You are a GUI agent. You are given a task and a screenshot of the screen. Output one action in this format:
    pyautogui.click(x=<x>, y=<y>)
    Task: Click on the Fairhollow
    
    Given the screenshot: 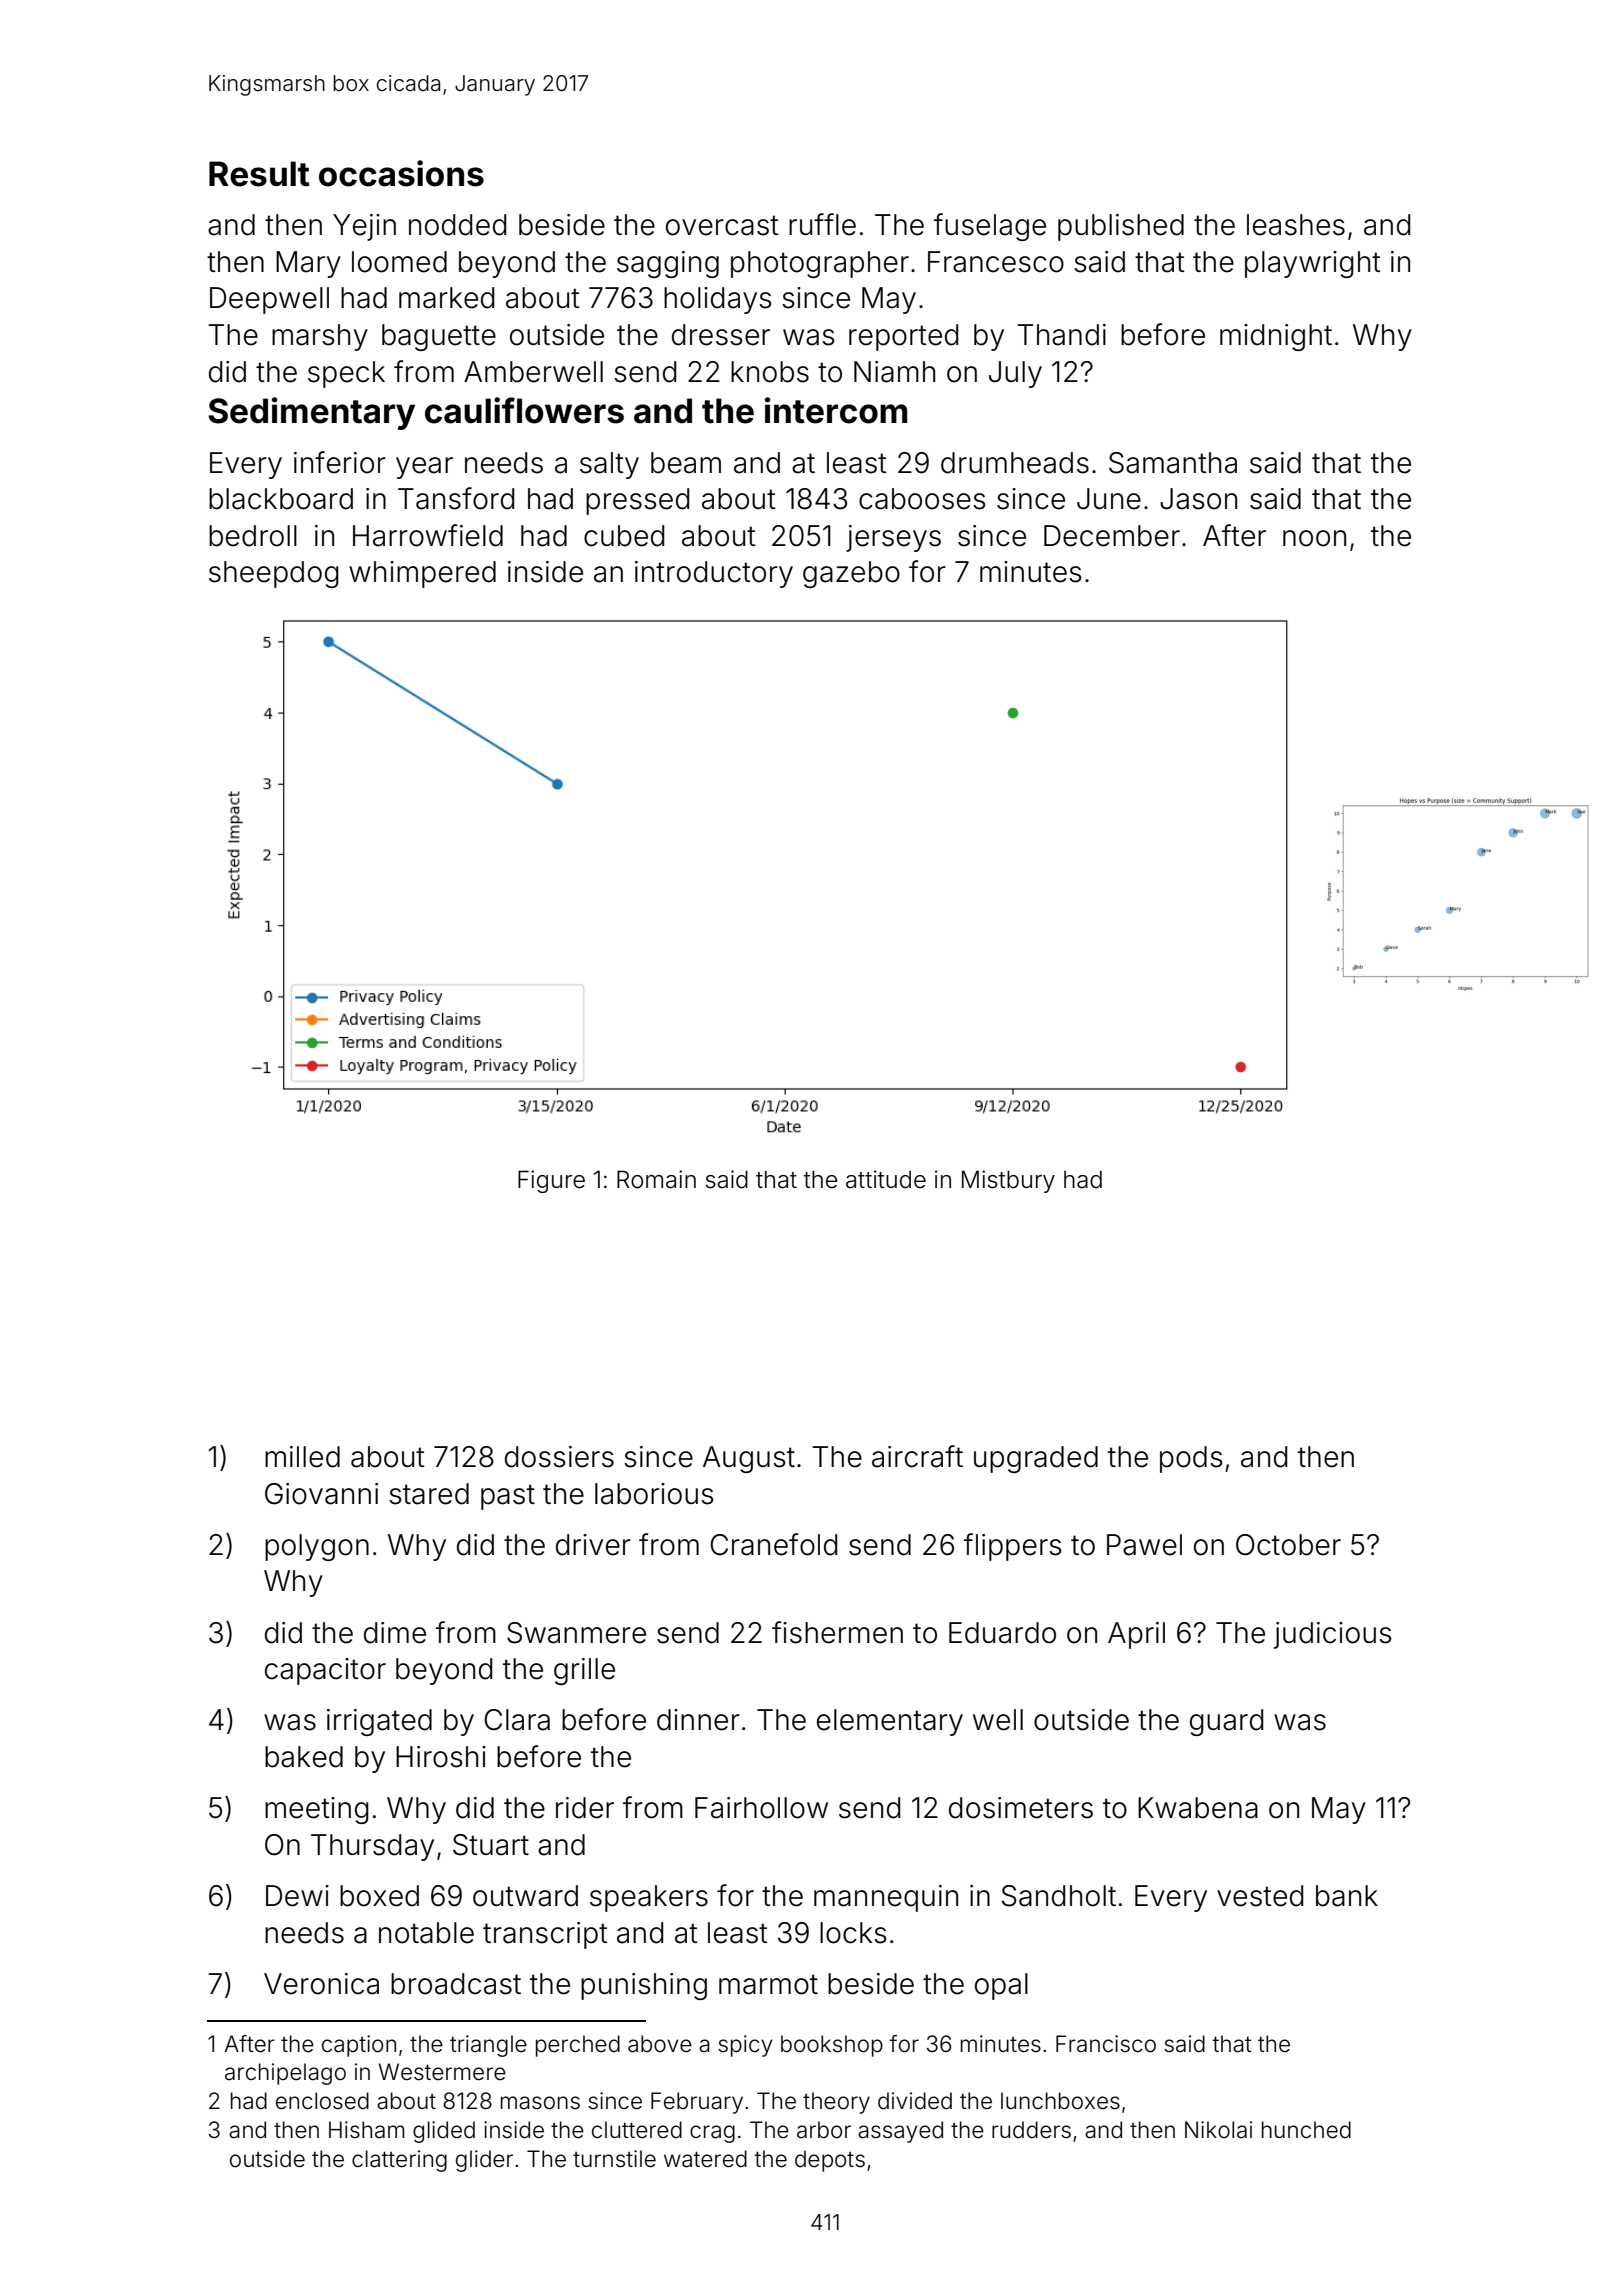 What is the action you would take?
    pyautogui.click(x=761, y=1808)
